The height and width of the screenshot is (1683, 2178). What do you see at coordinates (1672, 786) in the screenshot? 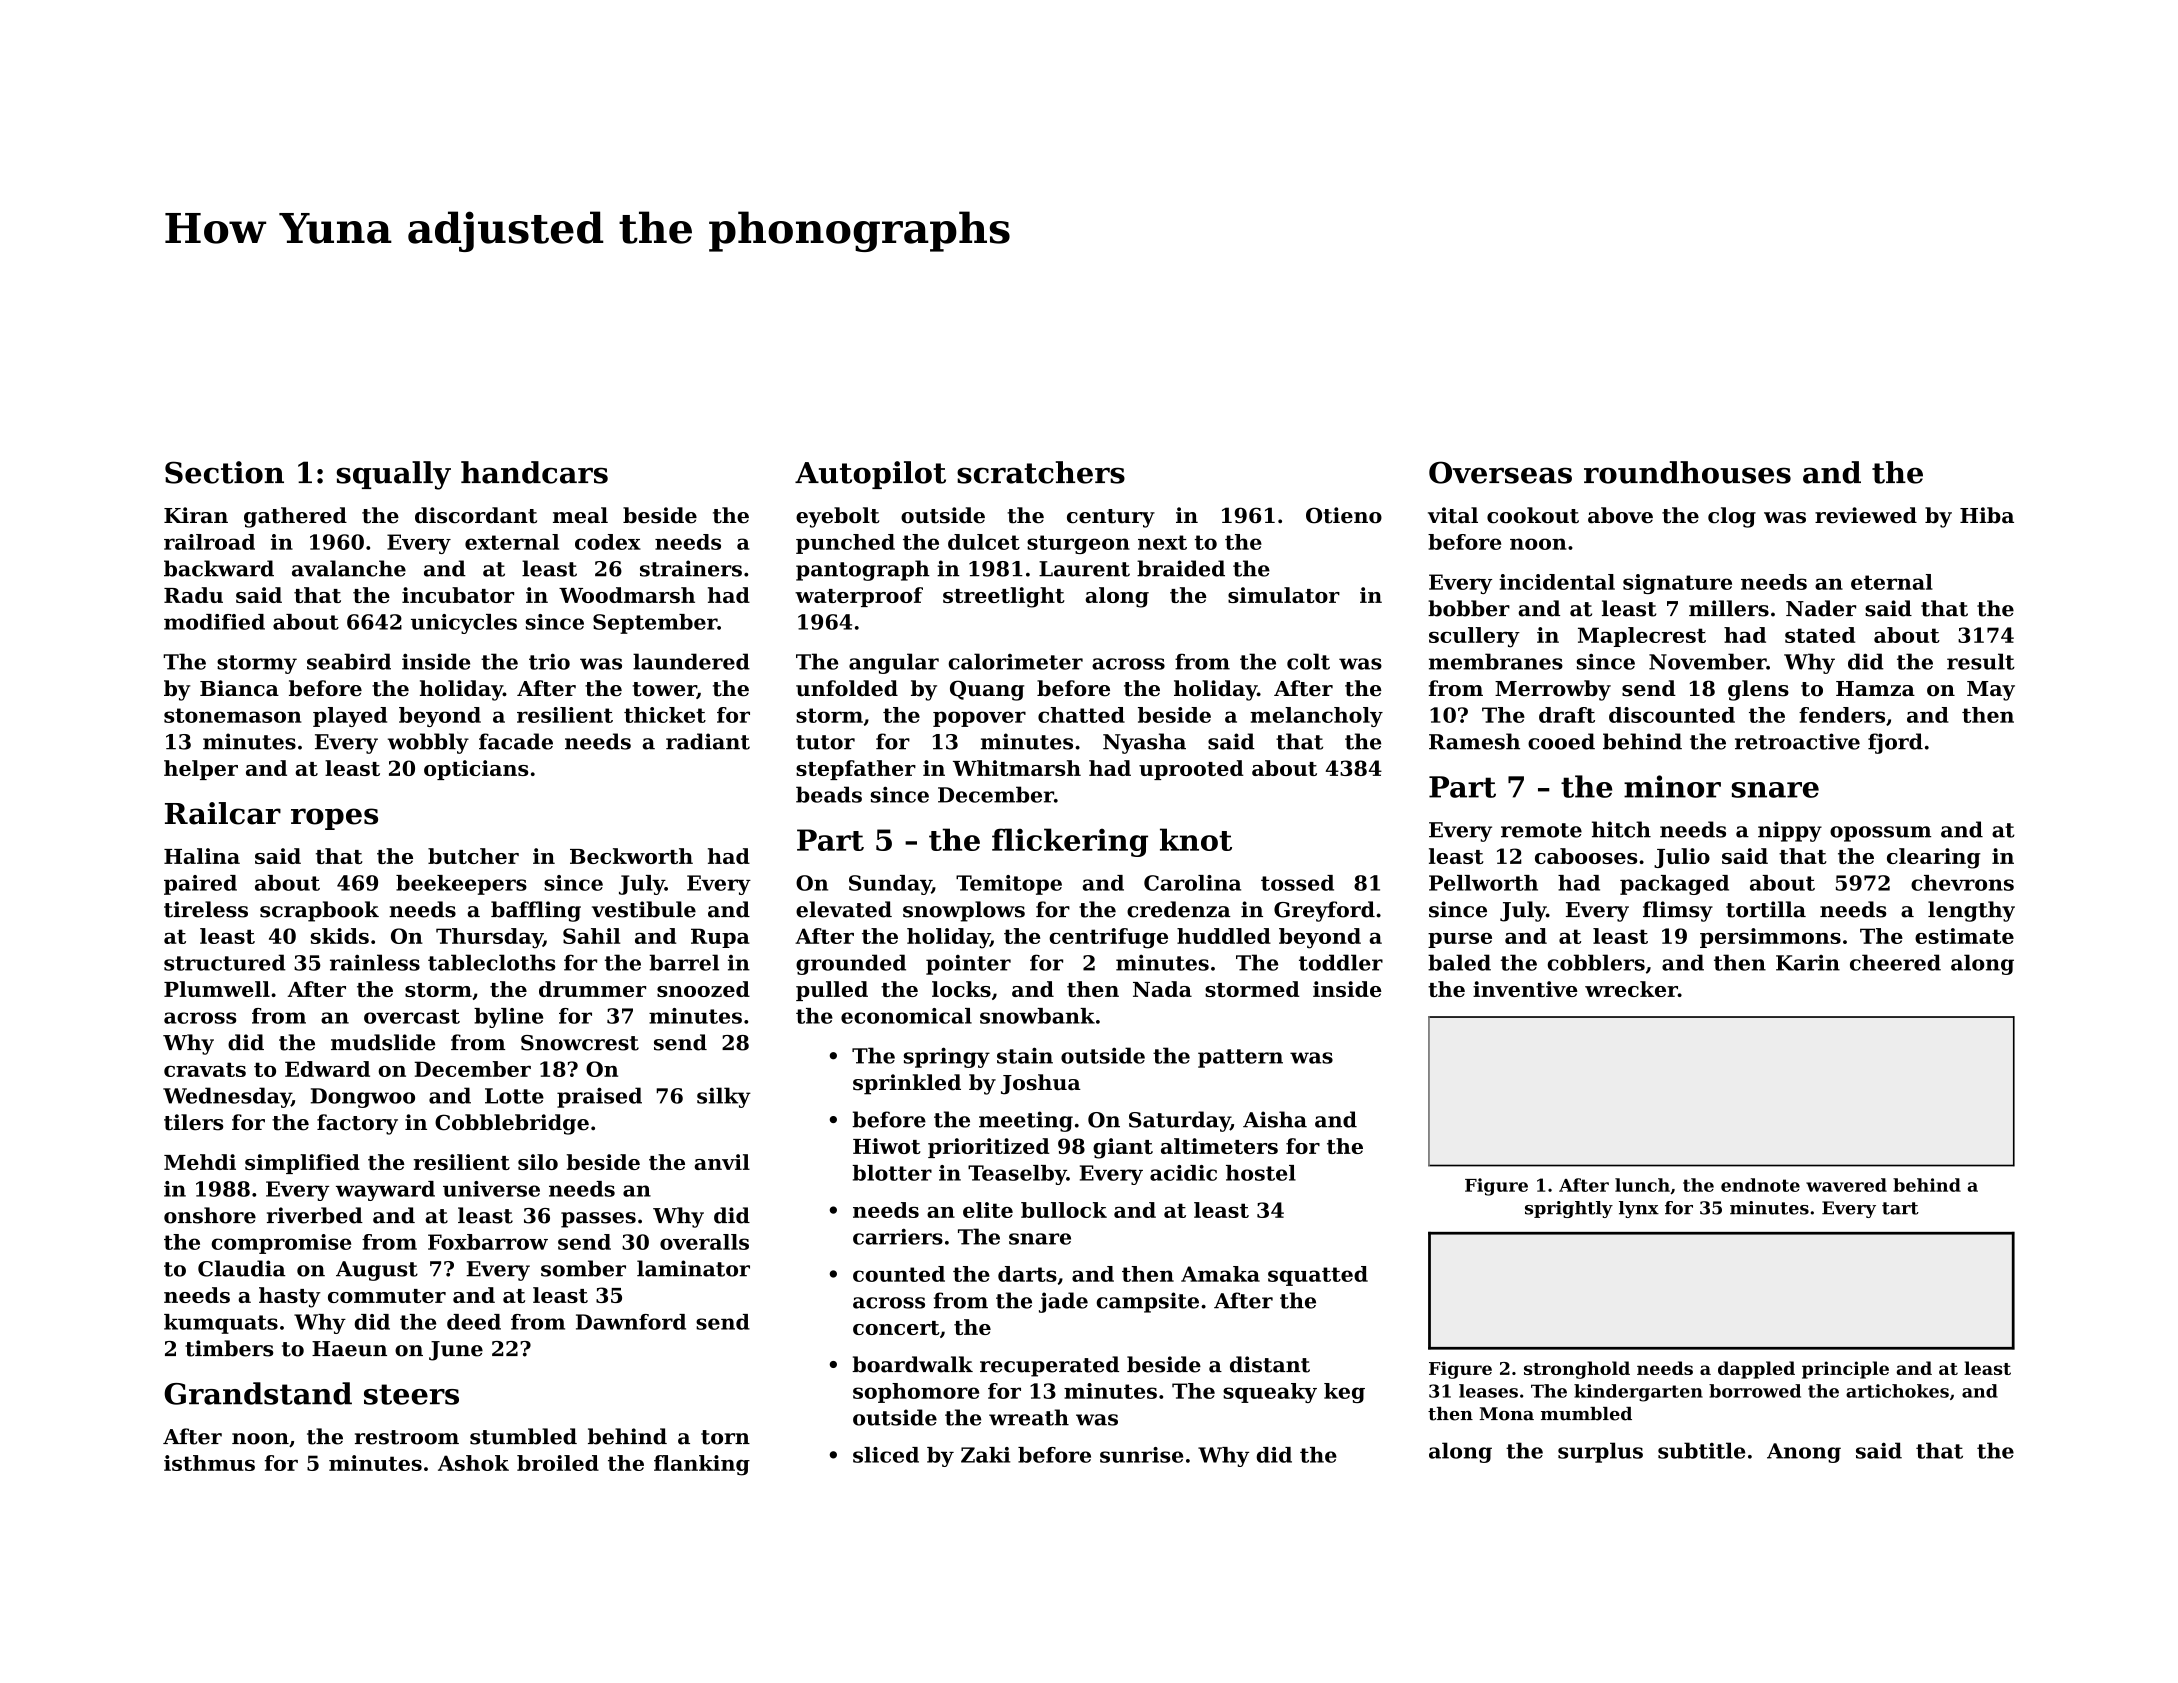
I see `minor` at bounding box center [1672, 786].
